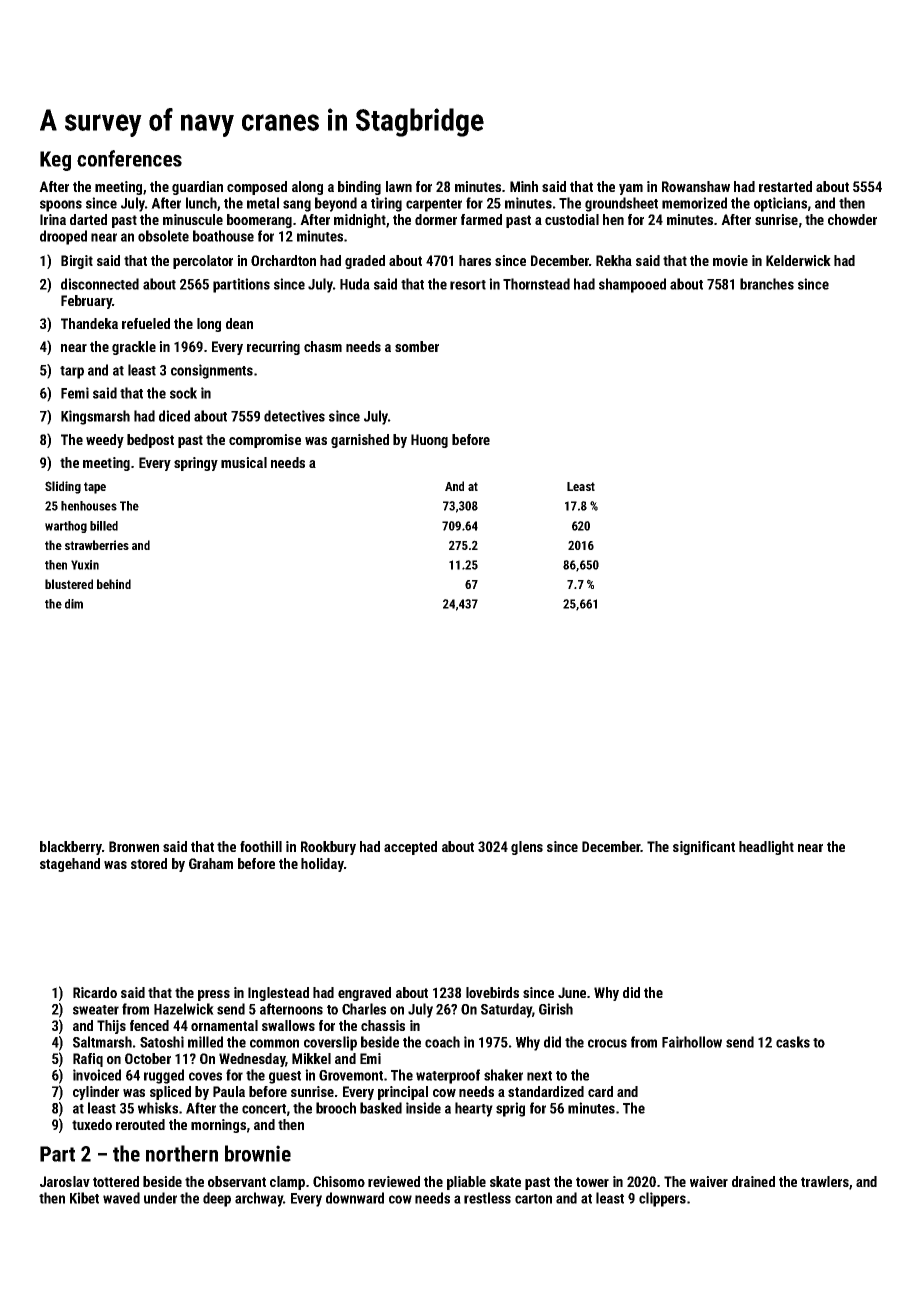  Describe the element at coordinates (468, 285) in the document. I see `resort` at that location.
